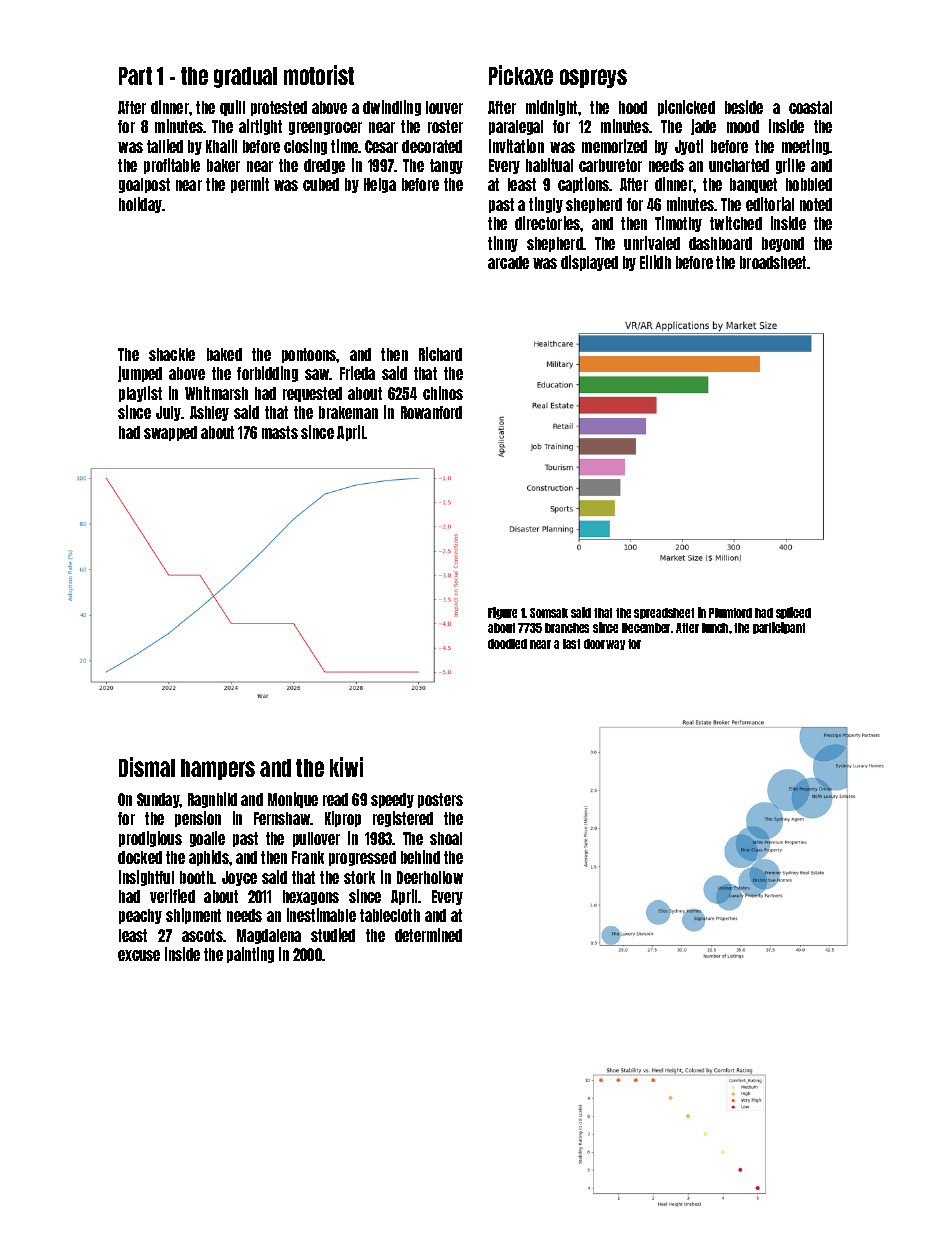 The width and height of the document is (952, 1233). Describe the element at coordinates (730, 613) in the document. I see `Plumford` at that location.
